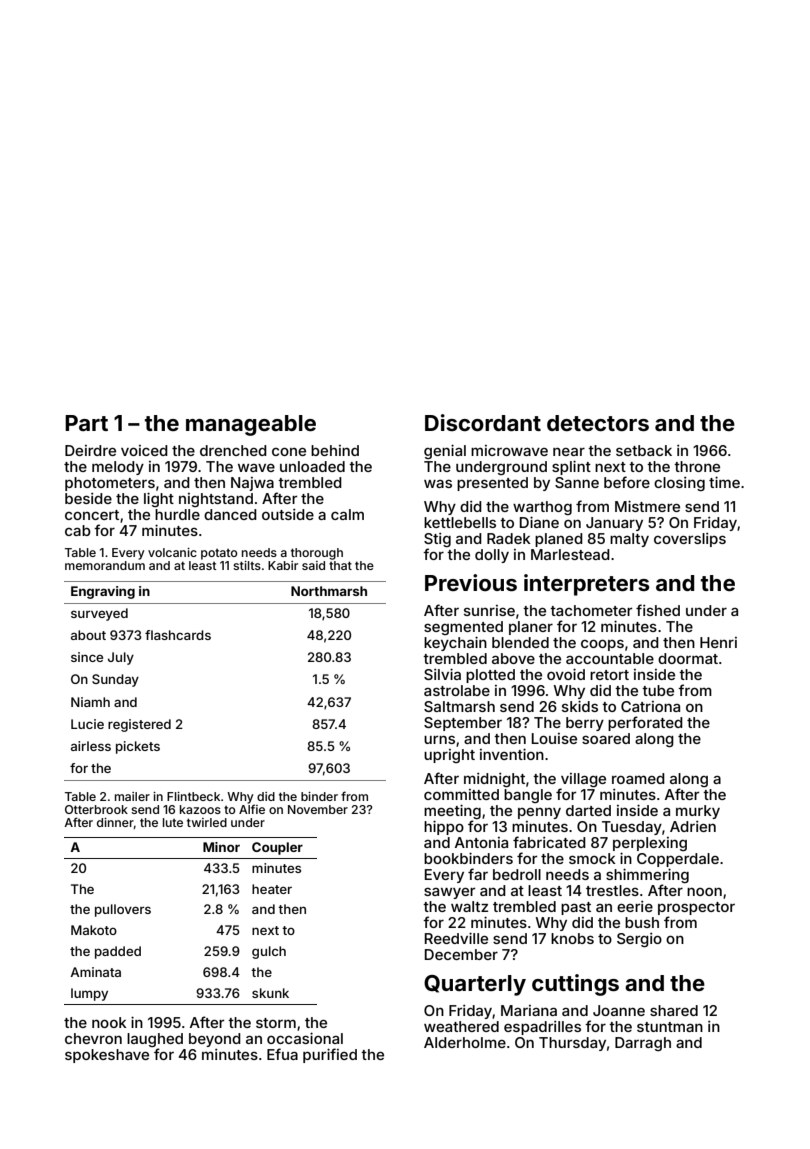 The width and height of the page is (810, 1149). I want to click on Sunday, so click(115, 680).
